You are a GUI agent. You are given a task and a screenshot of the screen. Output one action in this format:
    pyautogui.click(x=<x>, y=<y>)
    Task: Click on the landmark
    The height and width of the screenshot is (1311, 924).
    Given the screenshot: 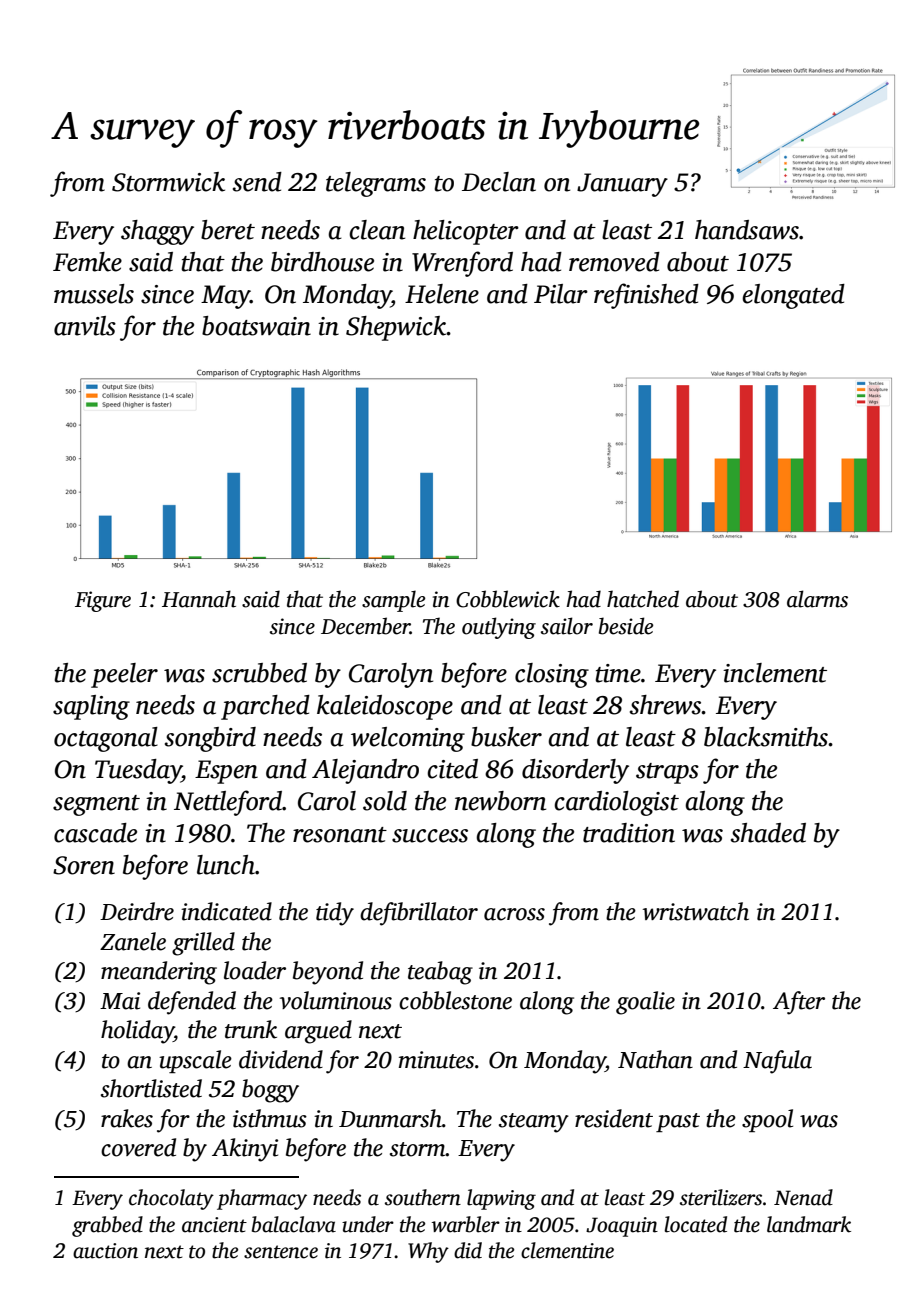 What is the action you would take?
    pyautogui.click(x=809, y=1224)
